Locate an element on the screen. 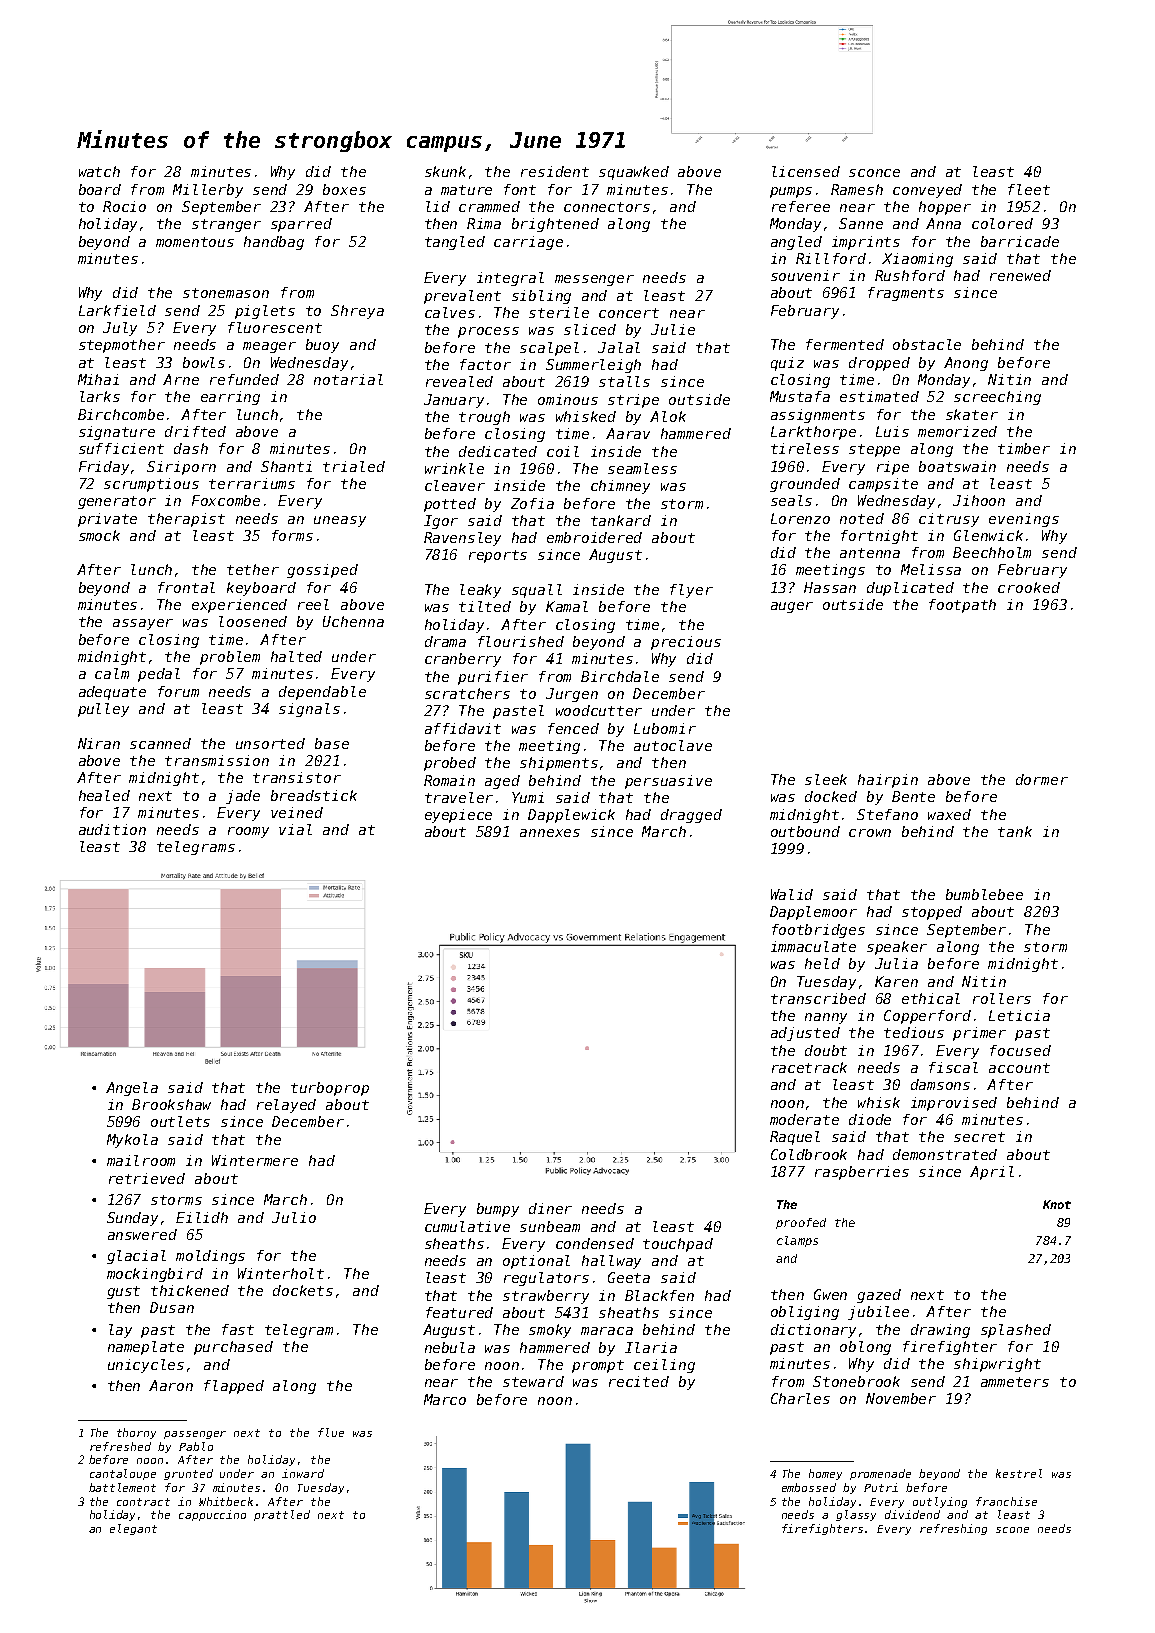 The height and width of the screenshot is (1633, 1155). immaculate is located at coordinates (813, 946).
